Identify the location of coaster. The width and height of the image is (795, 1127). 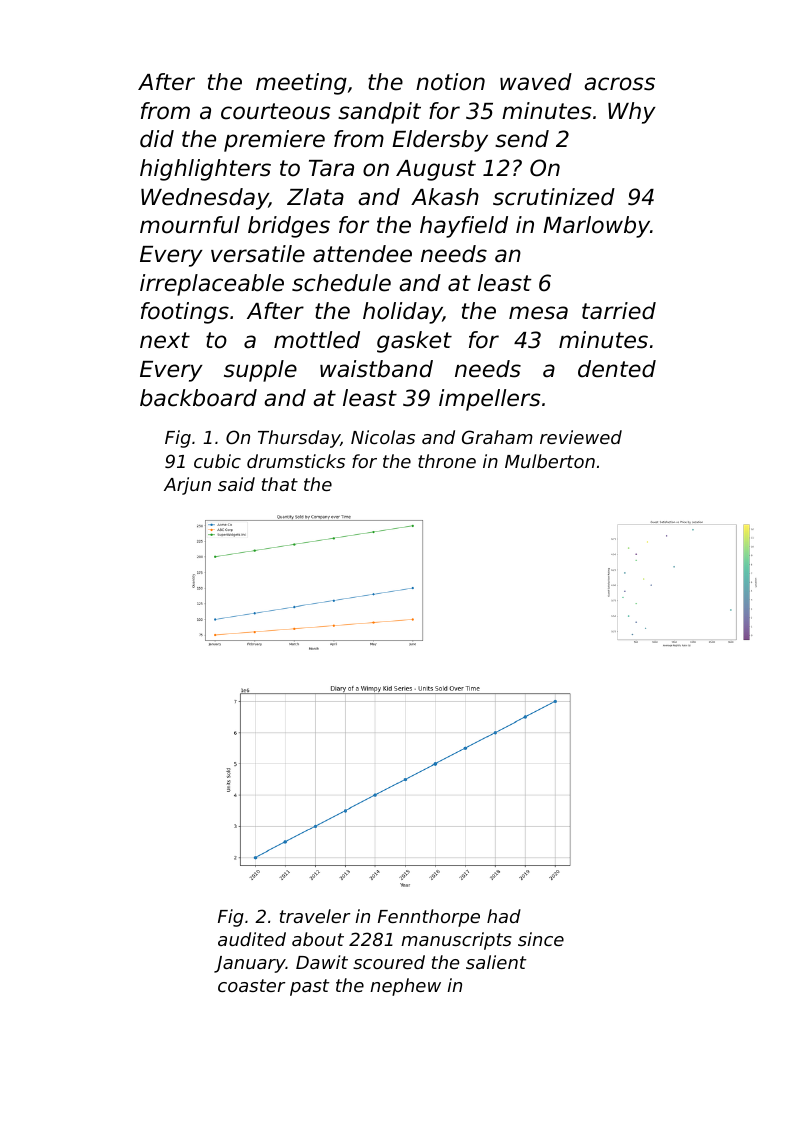
(252, 985).
